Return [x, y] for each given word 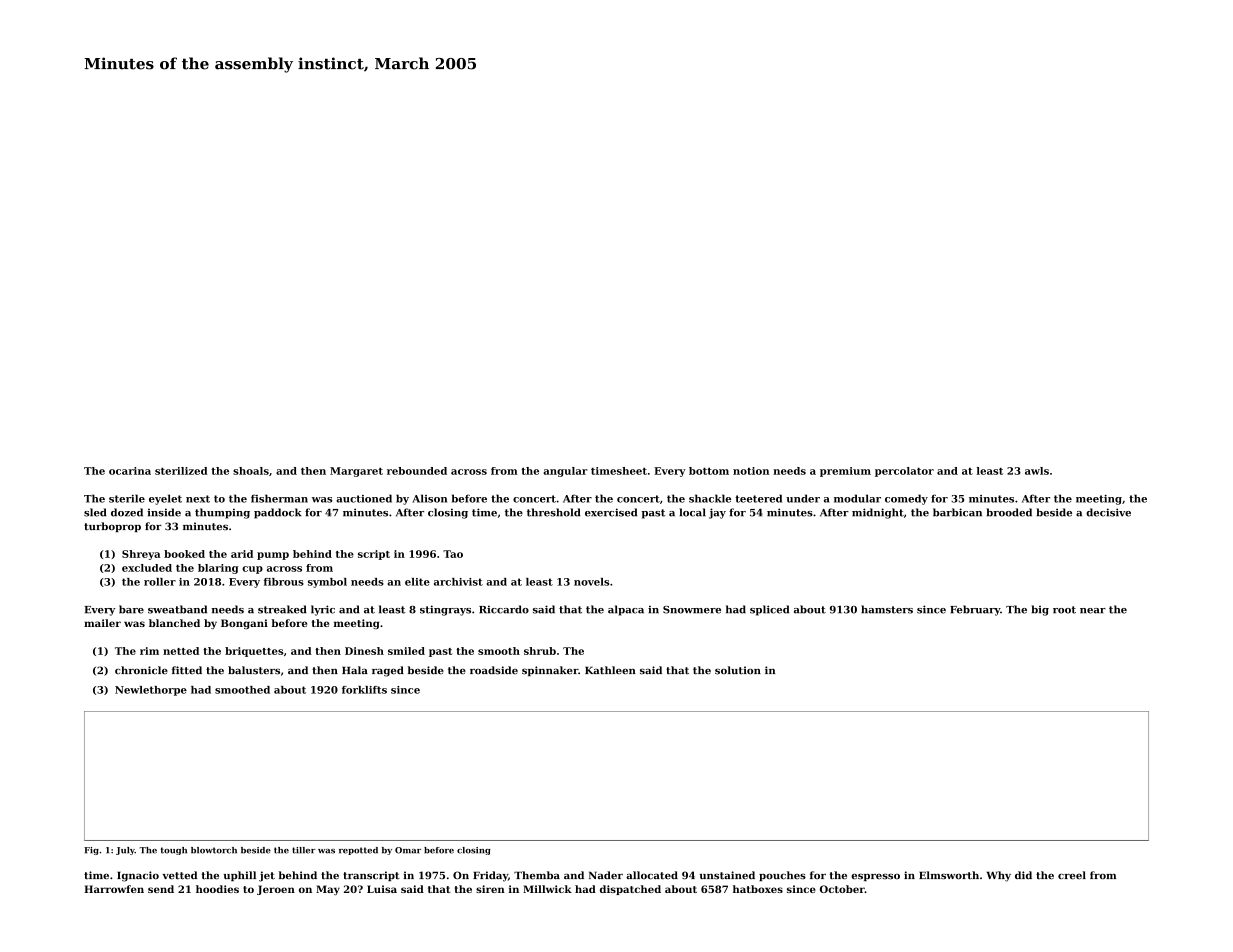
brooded [1009, 512]
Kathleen [610, 670]
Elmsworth [949, 875]
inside [164, 512]
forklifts [364, 690]
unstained [727, 875]
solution [738, 670]
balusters [254, 670]
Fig [91, 851]
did [1023, 875]
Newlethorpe [151, 691]
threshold [553, 512]
